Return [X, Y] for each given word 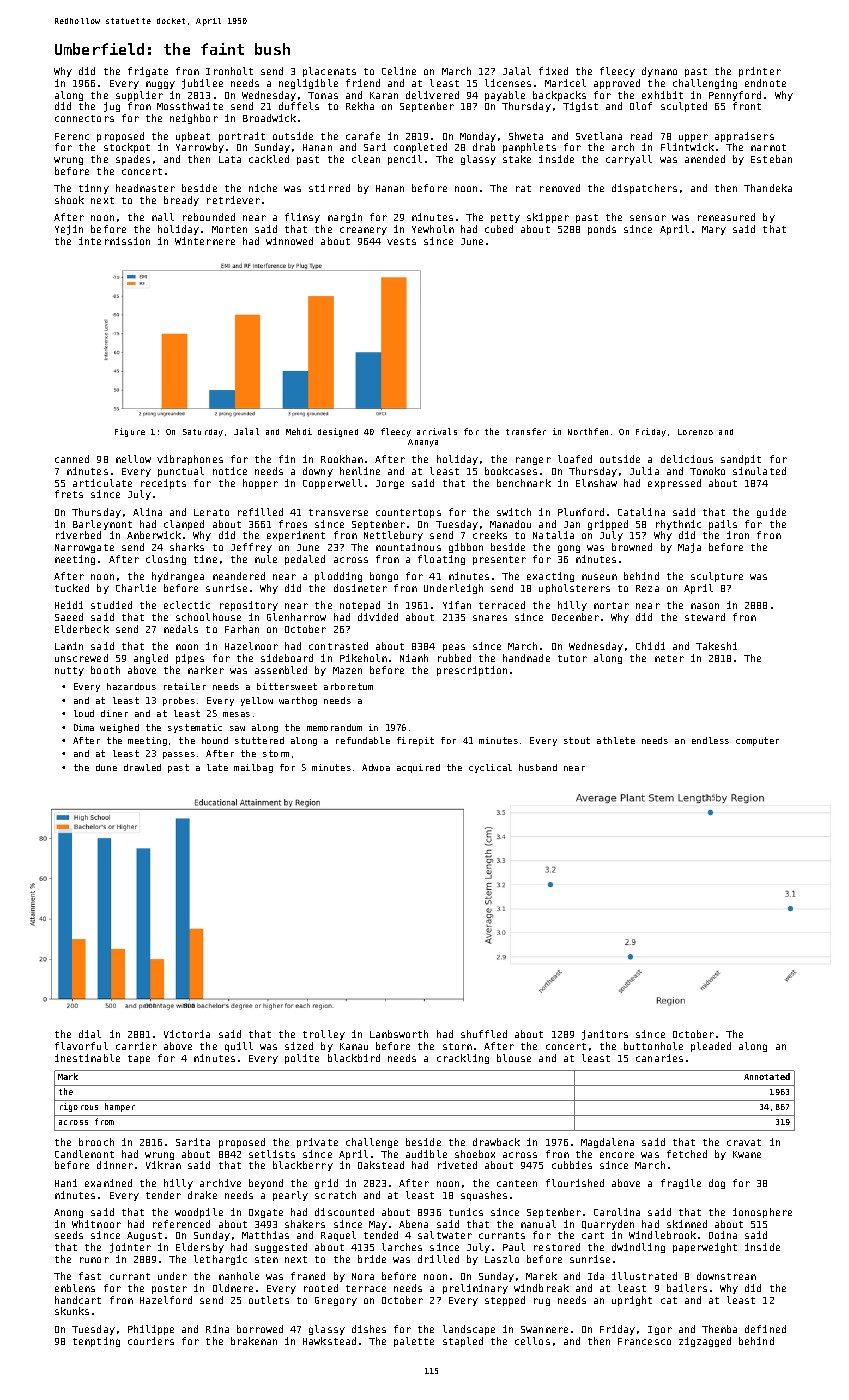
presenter [499, 560]
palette [414, 1342]
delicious [687, 459]
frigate [148, 72]
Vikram [163, 1165]
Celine [399, 71]
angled [151, 659]
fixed [553, 71]
